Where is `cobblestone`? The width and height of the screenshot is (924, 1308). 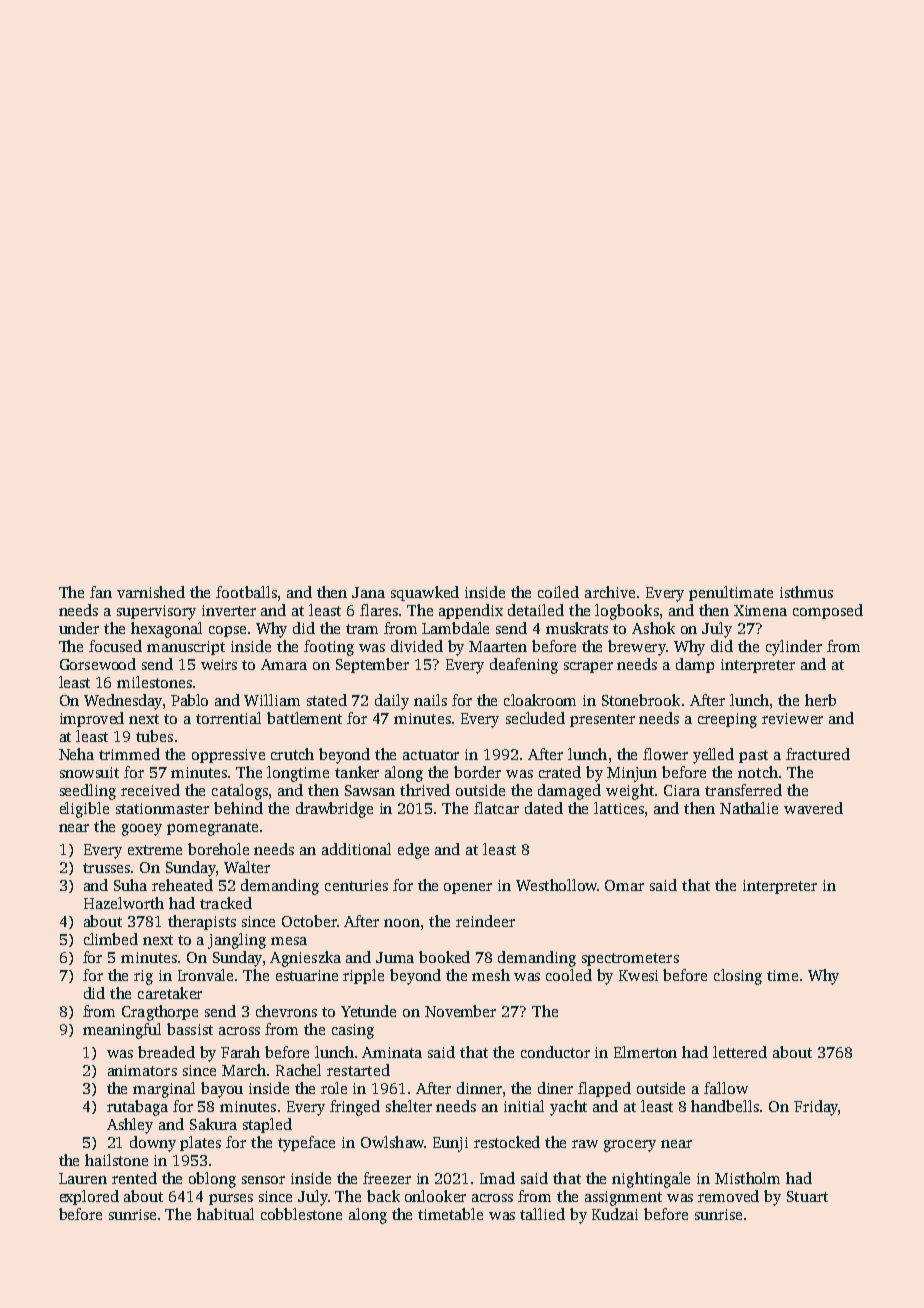 cobblestone is located at coordinates (301, 1214).
